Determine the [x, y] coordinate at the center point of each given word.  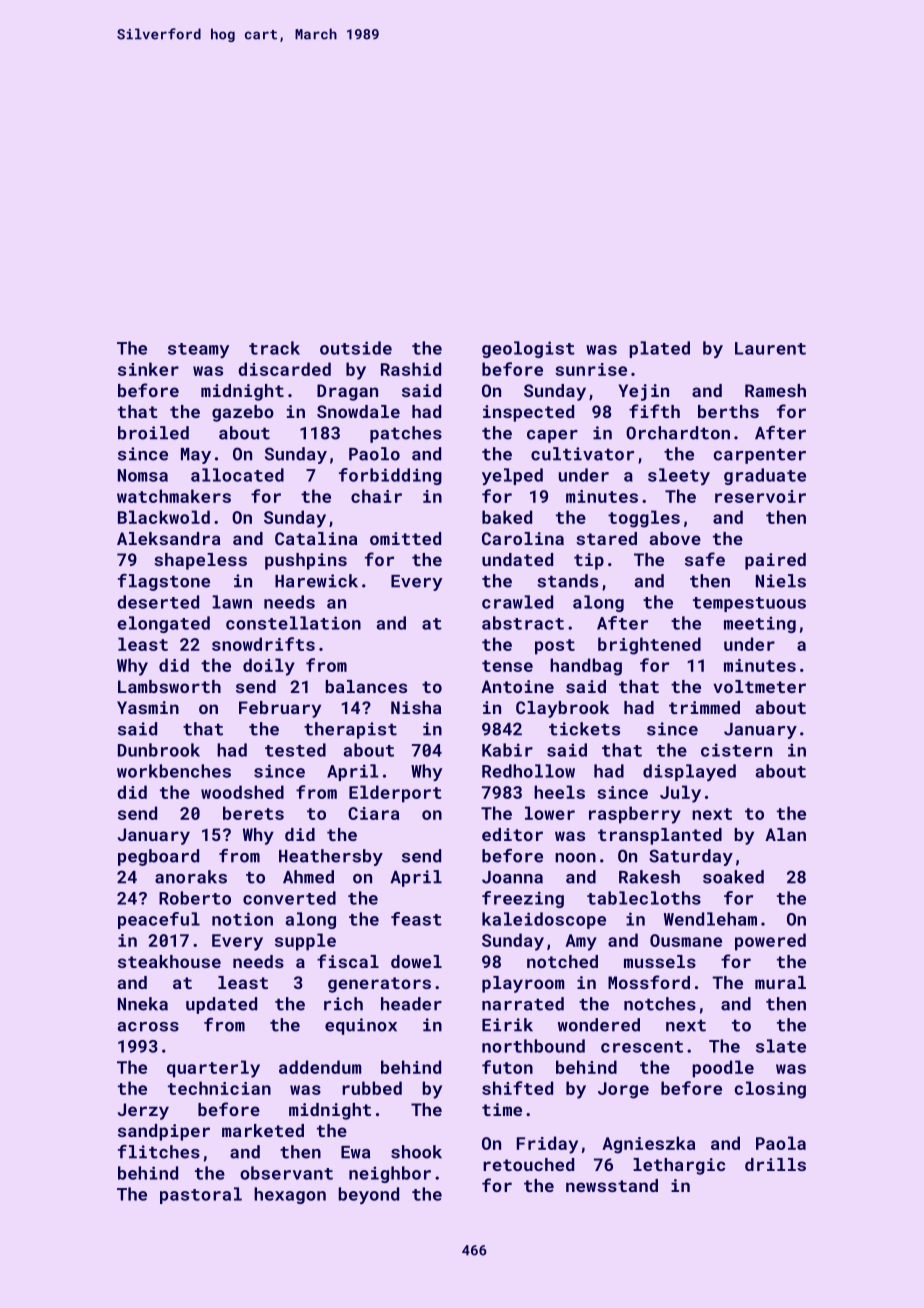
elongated [163, 624]
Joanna [512, 877]
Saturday [691, 857]
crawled [517, 602]
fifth [654, 411]
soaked [733, 877]
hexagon [290, 1195]
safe [705, 559]
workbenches [174, 771]
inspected [528, 413]
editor [512, 834]
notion [242, 919]
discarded [284, 369]
